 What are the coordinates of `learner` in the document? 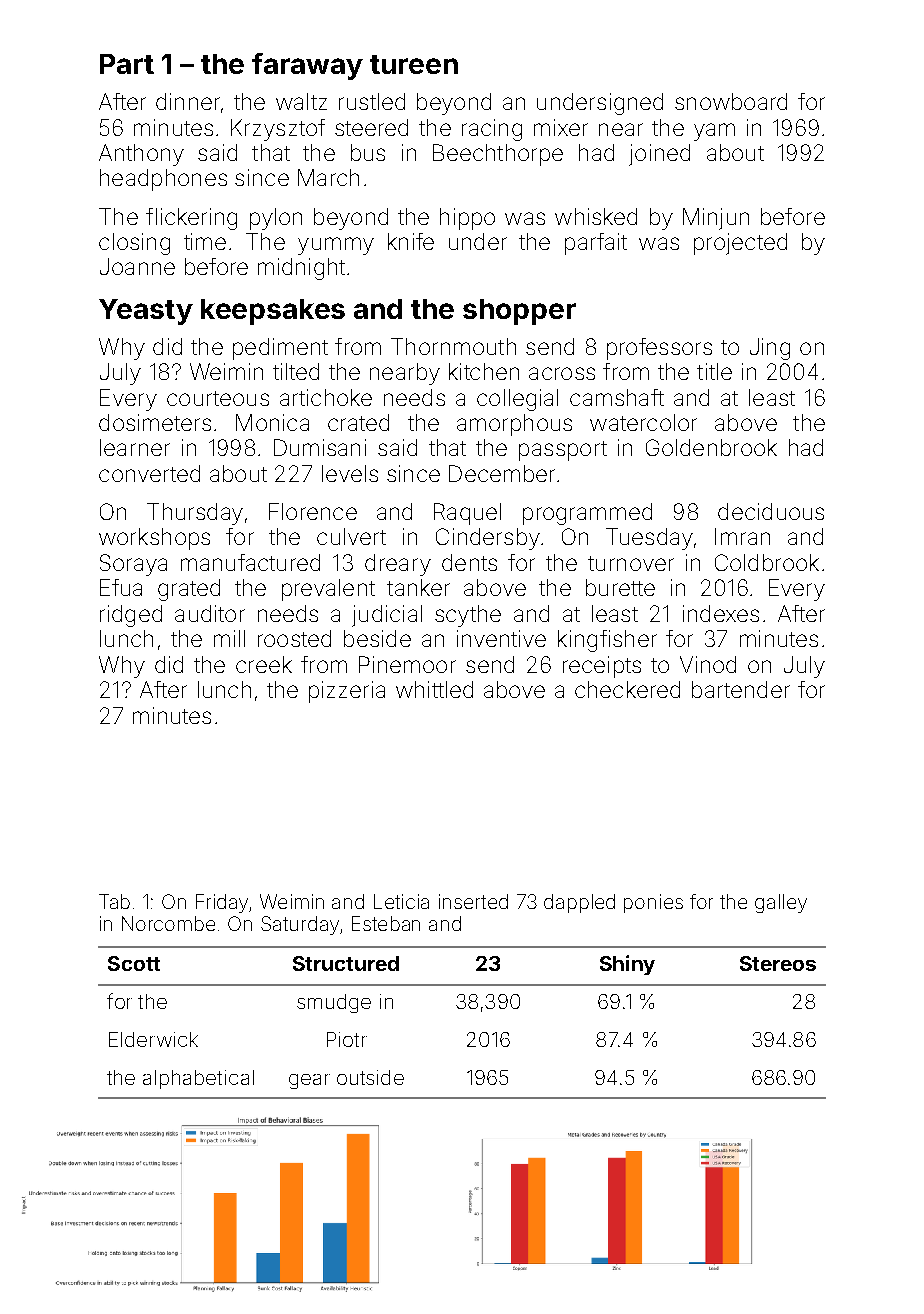 It's located at (135, 447).
